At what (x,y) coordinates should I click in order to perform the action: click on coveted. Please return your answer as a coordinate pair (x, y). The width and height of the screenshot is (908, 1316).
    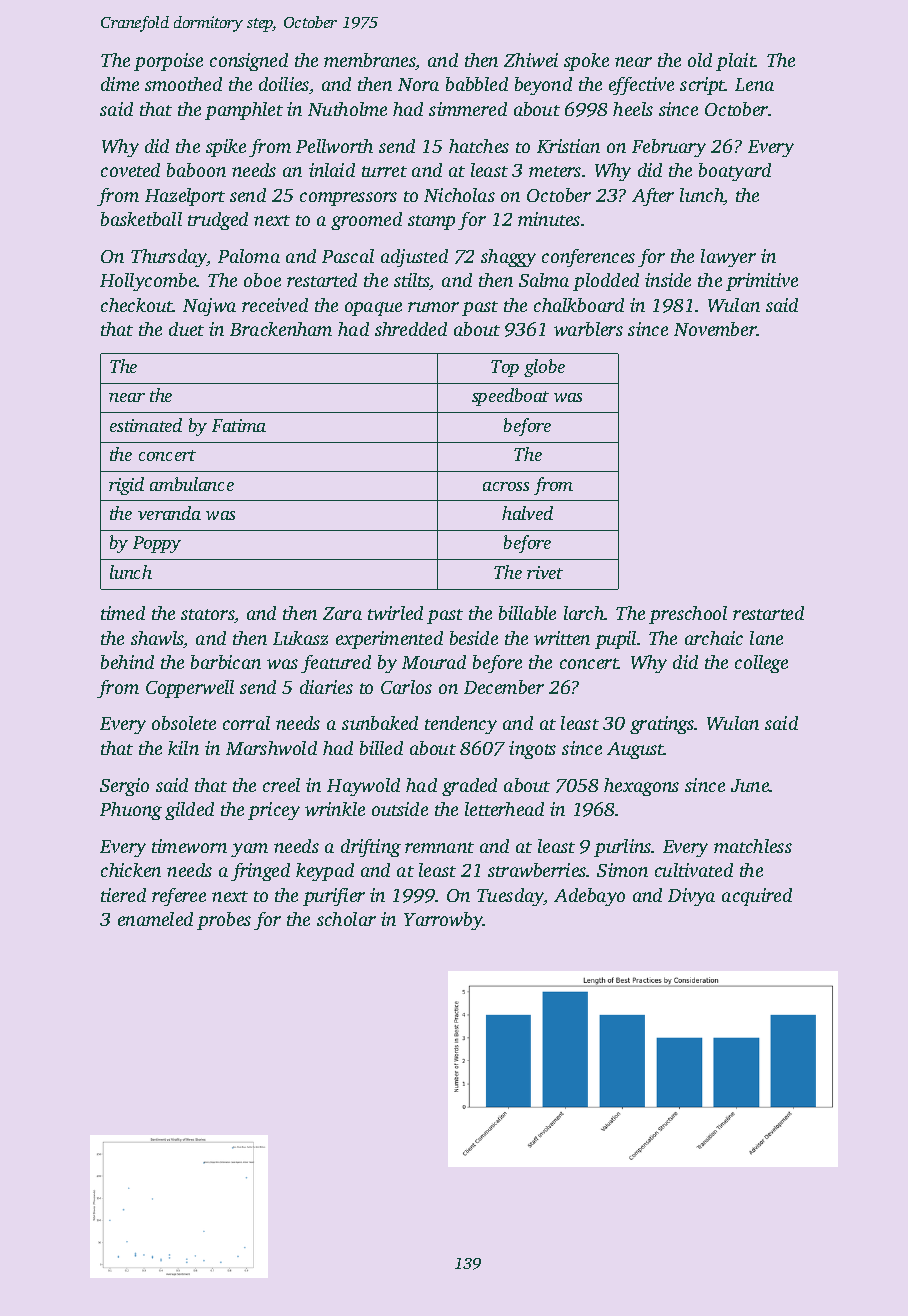
    Looking at the image, I should click on (130, 170).
